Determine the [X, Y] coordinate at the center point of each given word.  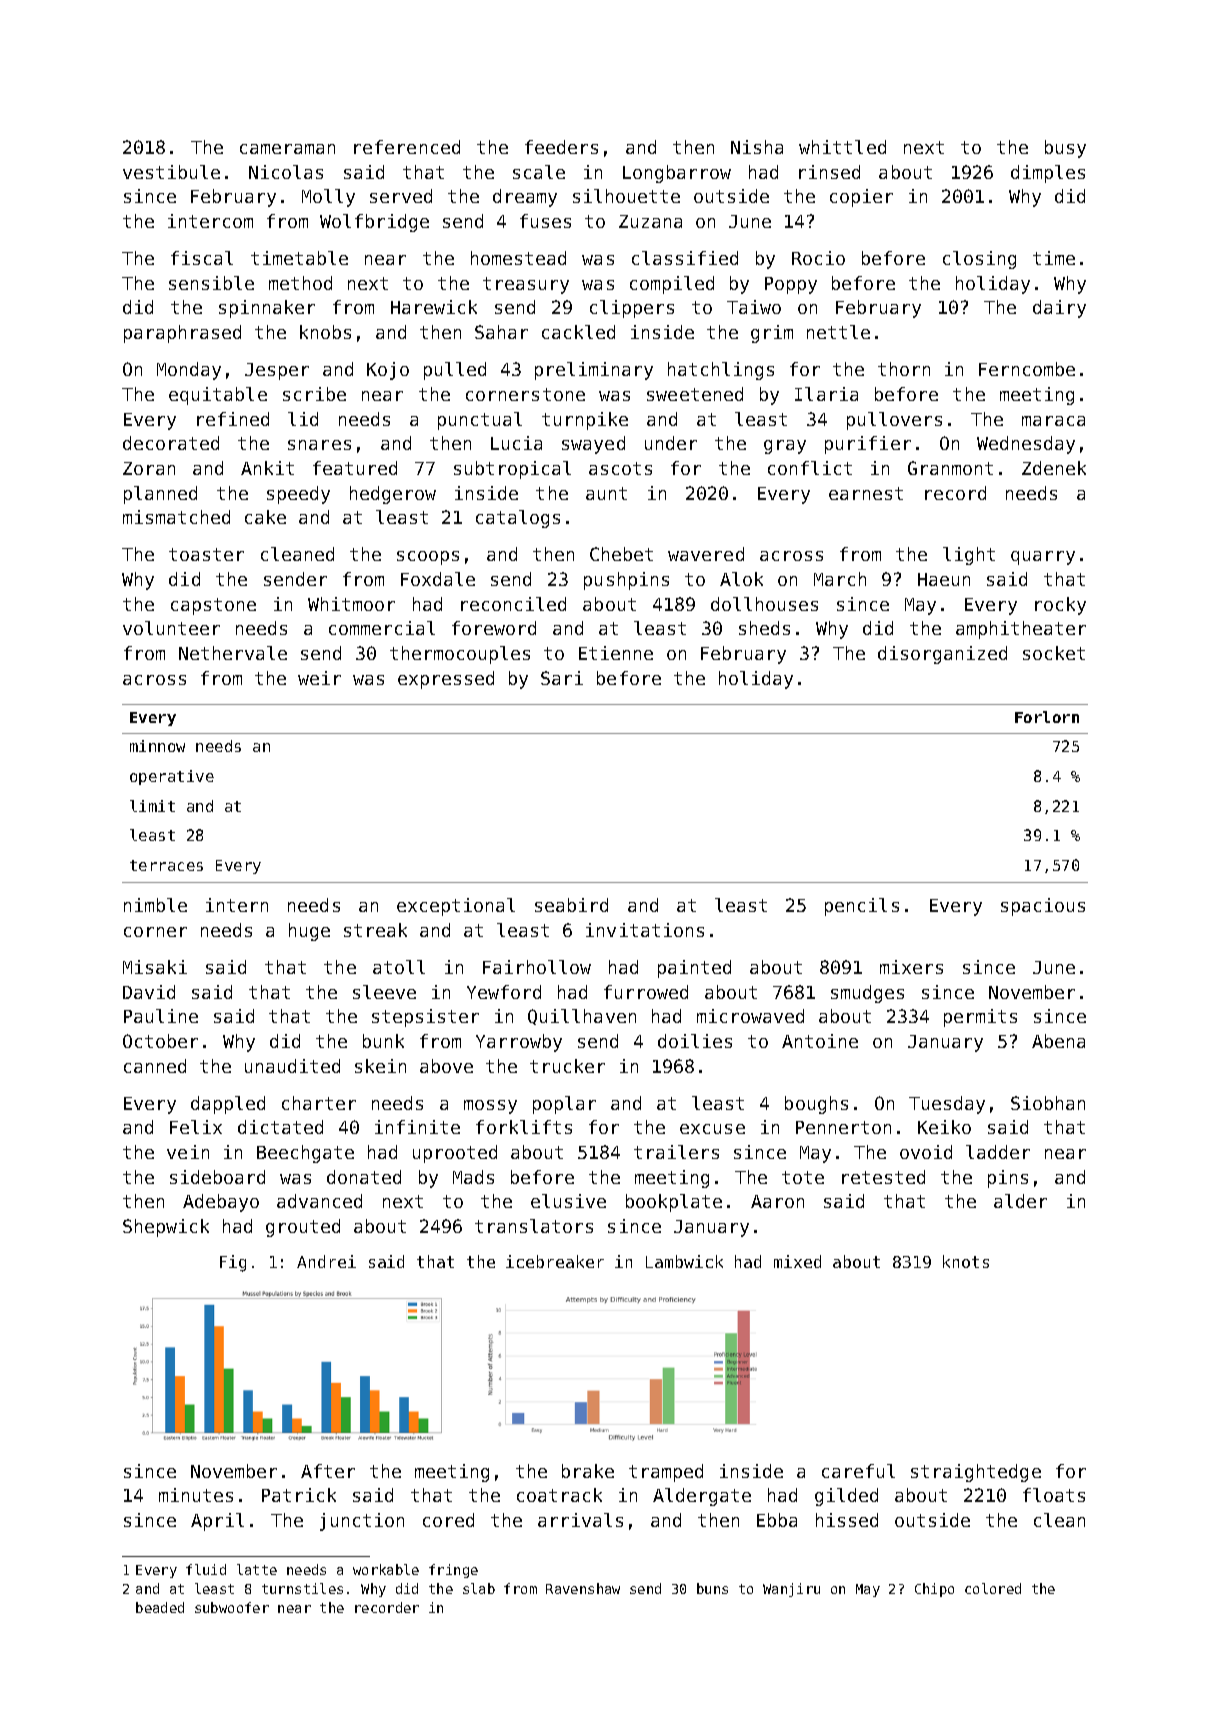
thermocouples [460, 655]
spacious [1043, 907]
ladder [998, 1152]
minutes [196, 1495]
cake [265, 517]
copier [861, 198]
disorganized [942, 655]
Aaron [777, 1201]
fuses [545, 221]
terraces [166, 865]
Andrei [326, 1261]
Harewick [434, 307]
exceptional [456, 907]
